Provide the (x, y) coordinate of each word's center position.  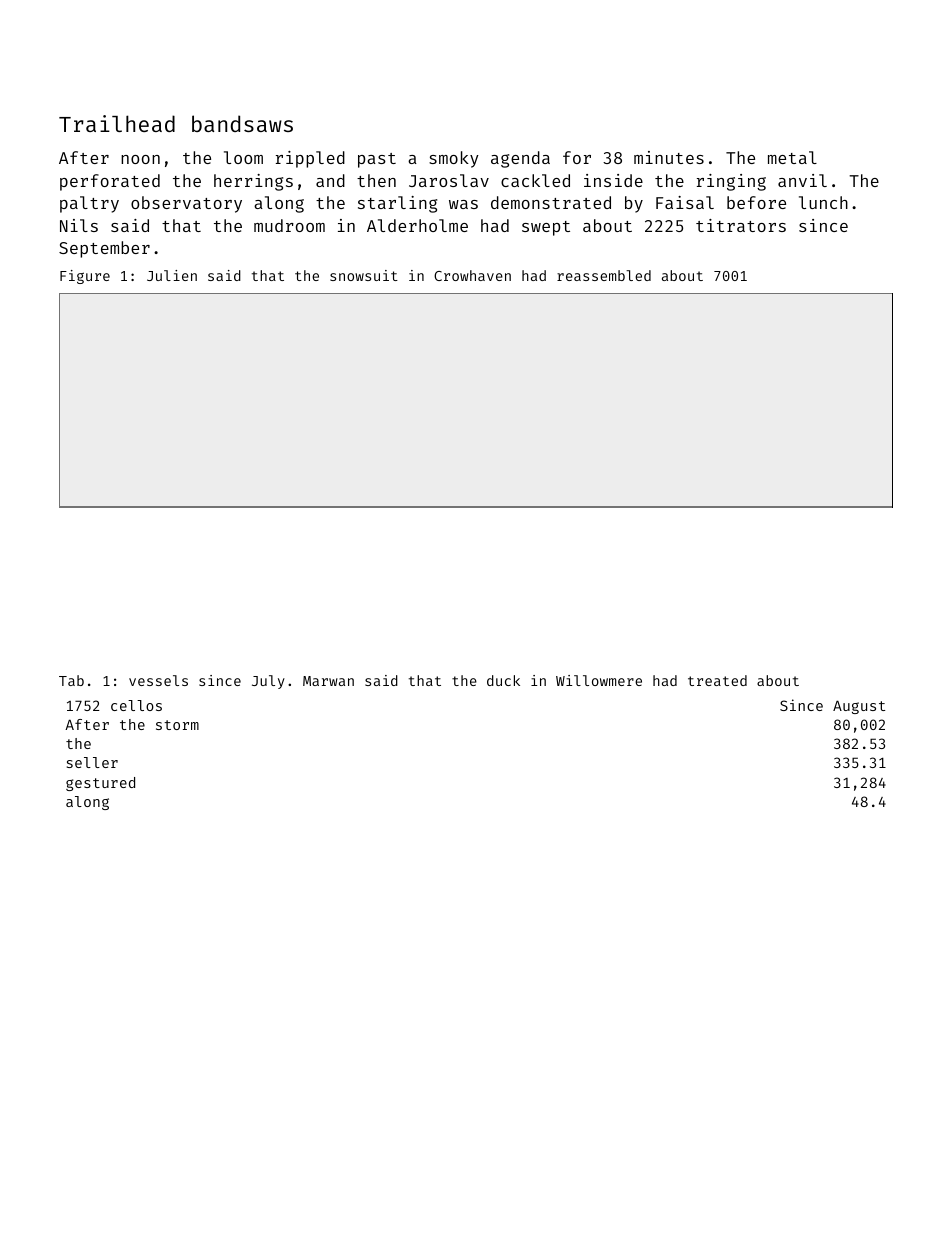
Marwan (328, 681)
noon (140, 159)
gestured (100, 784)
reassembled (604, 275)
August (859, 707)
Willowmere (599, 680)
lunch (823, 202)
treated (717, 680)
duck (503, 680)
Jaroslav (449, 180)
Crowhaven (472, 275)
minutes (669, 157)
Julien (172, 275)
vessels (158, 680)
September (104, 249)
